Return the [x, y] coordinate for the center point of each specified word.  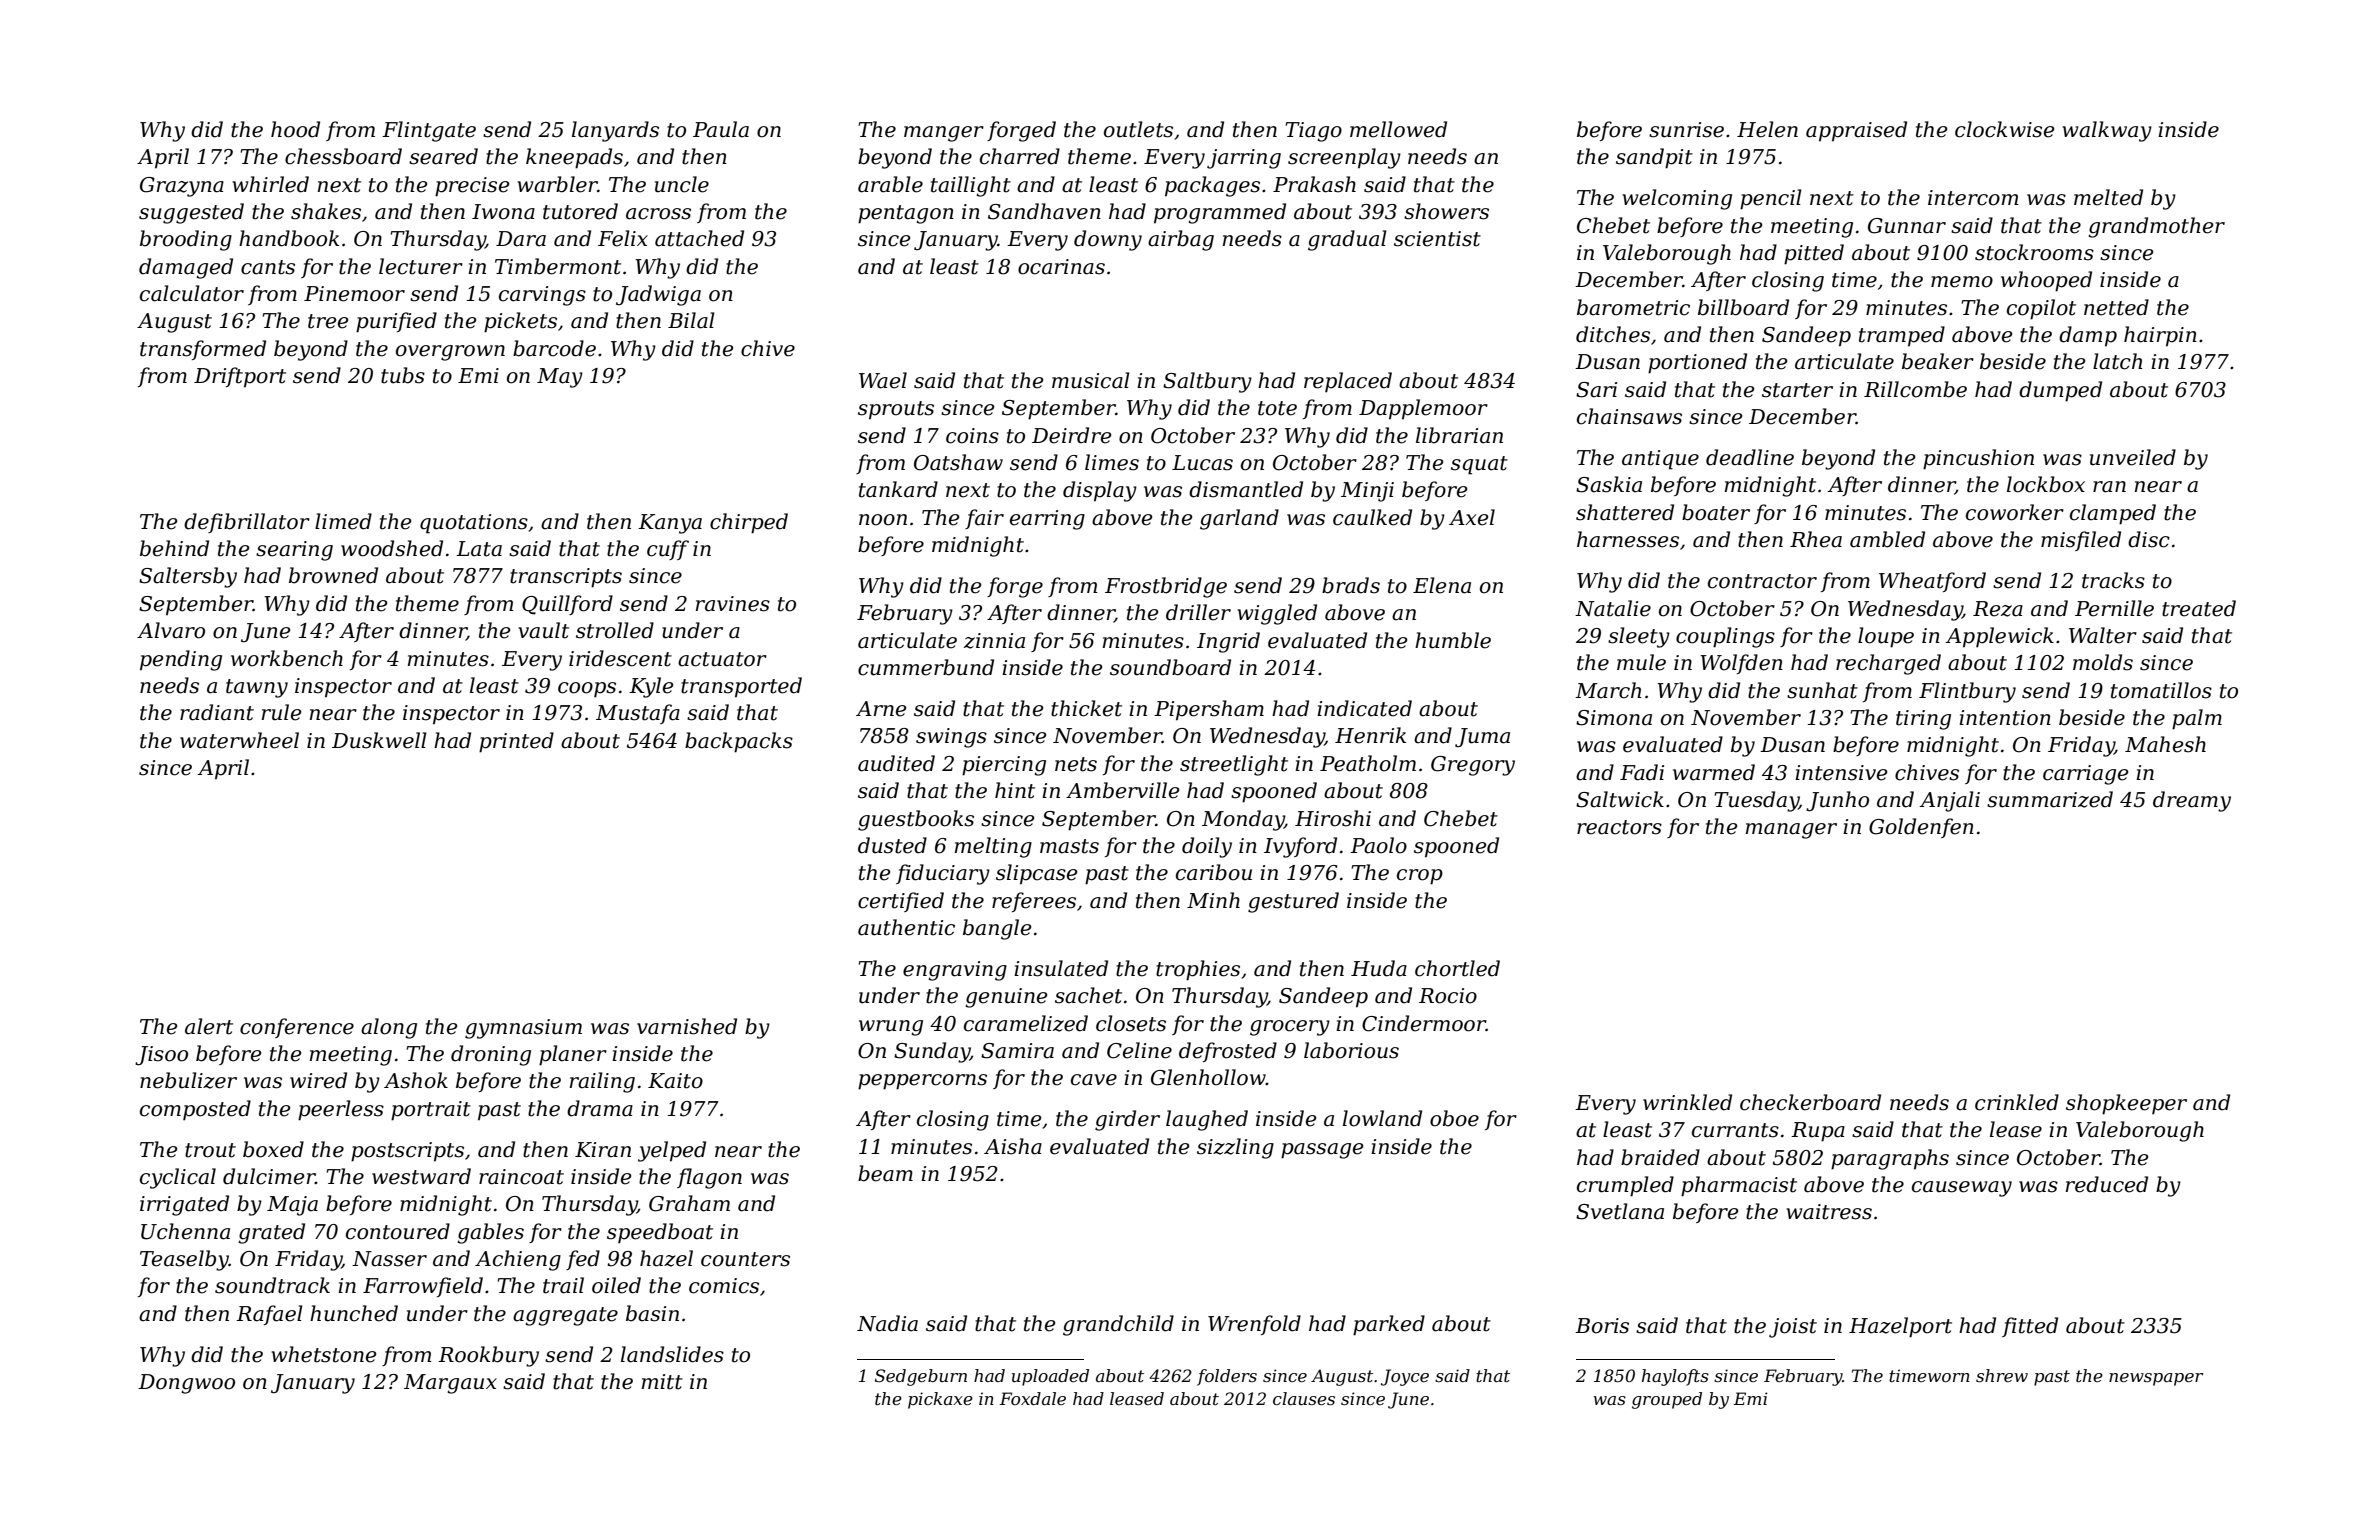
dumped [2060, 391]
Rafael [269, 1315]
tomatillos [2161, 690]
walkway [2107, 131]
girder [1127, 1120]
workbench [287, 658]
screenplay [1344, 158]
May [560, 378]
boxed [273, 1149]
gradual [1347, 240]
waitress [1829, 1212]
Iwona [503, 212]
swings [951, 738]
